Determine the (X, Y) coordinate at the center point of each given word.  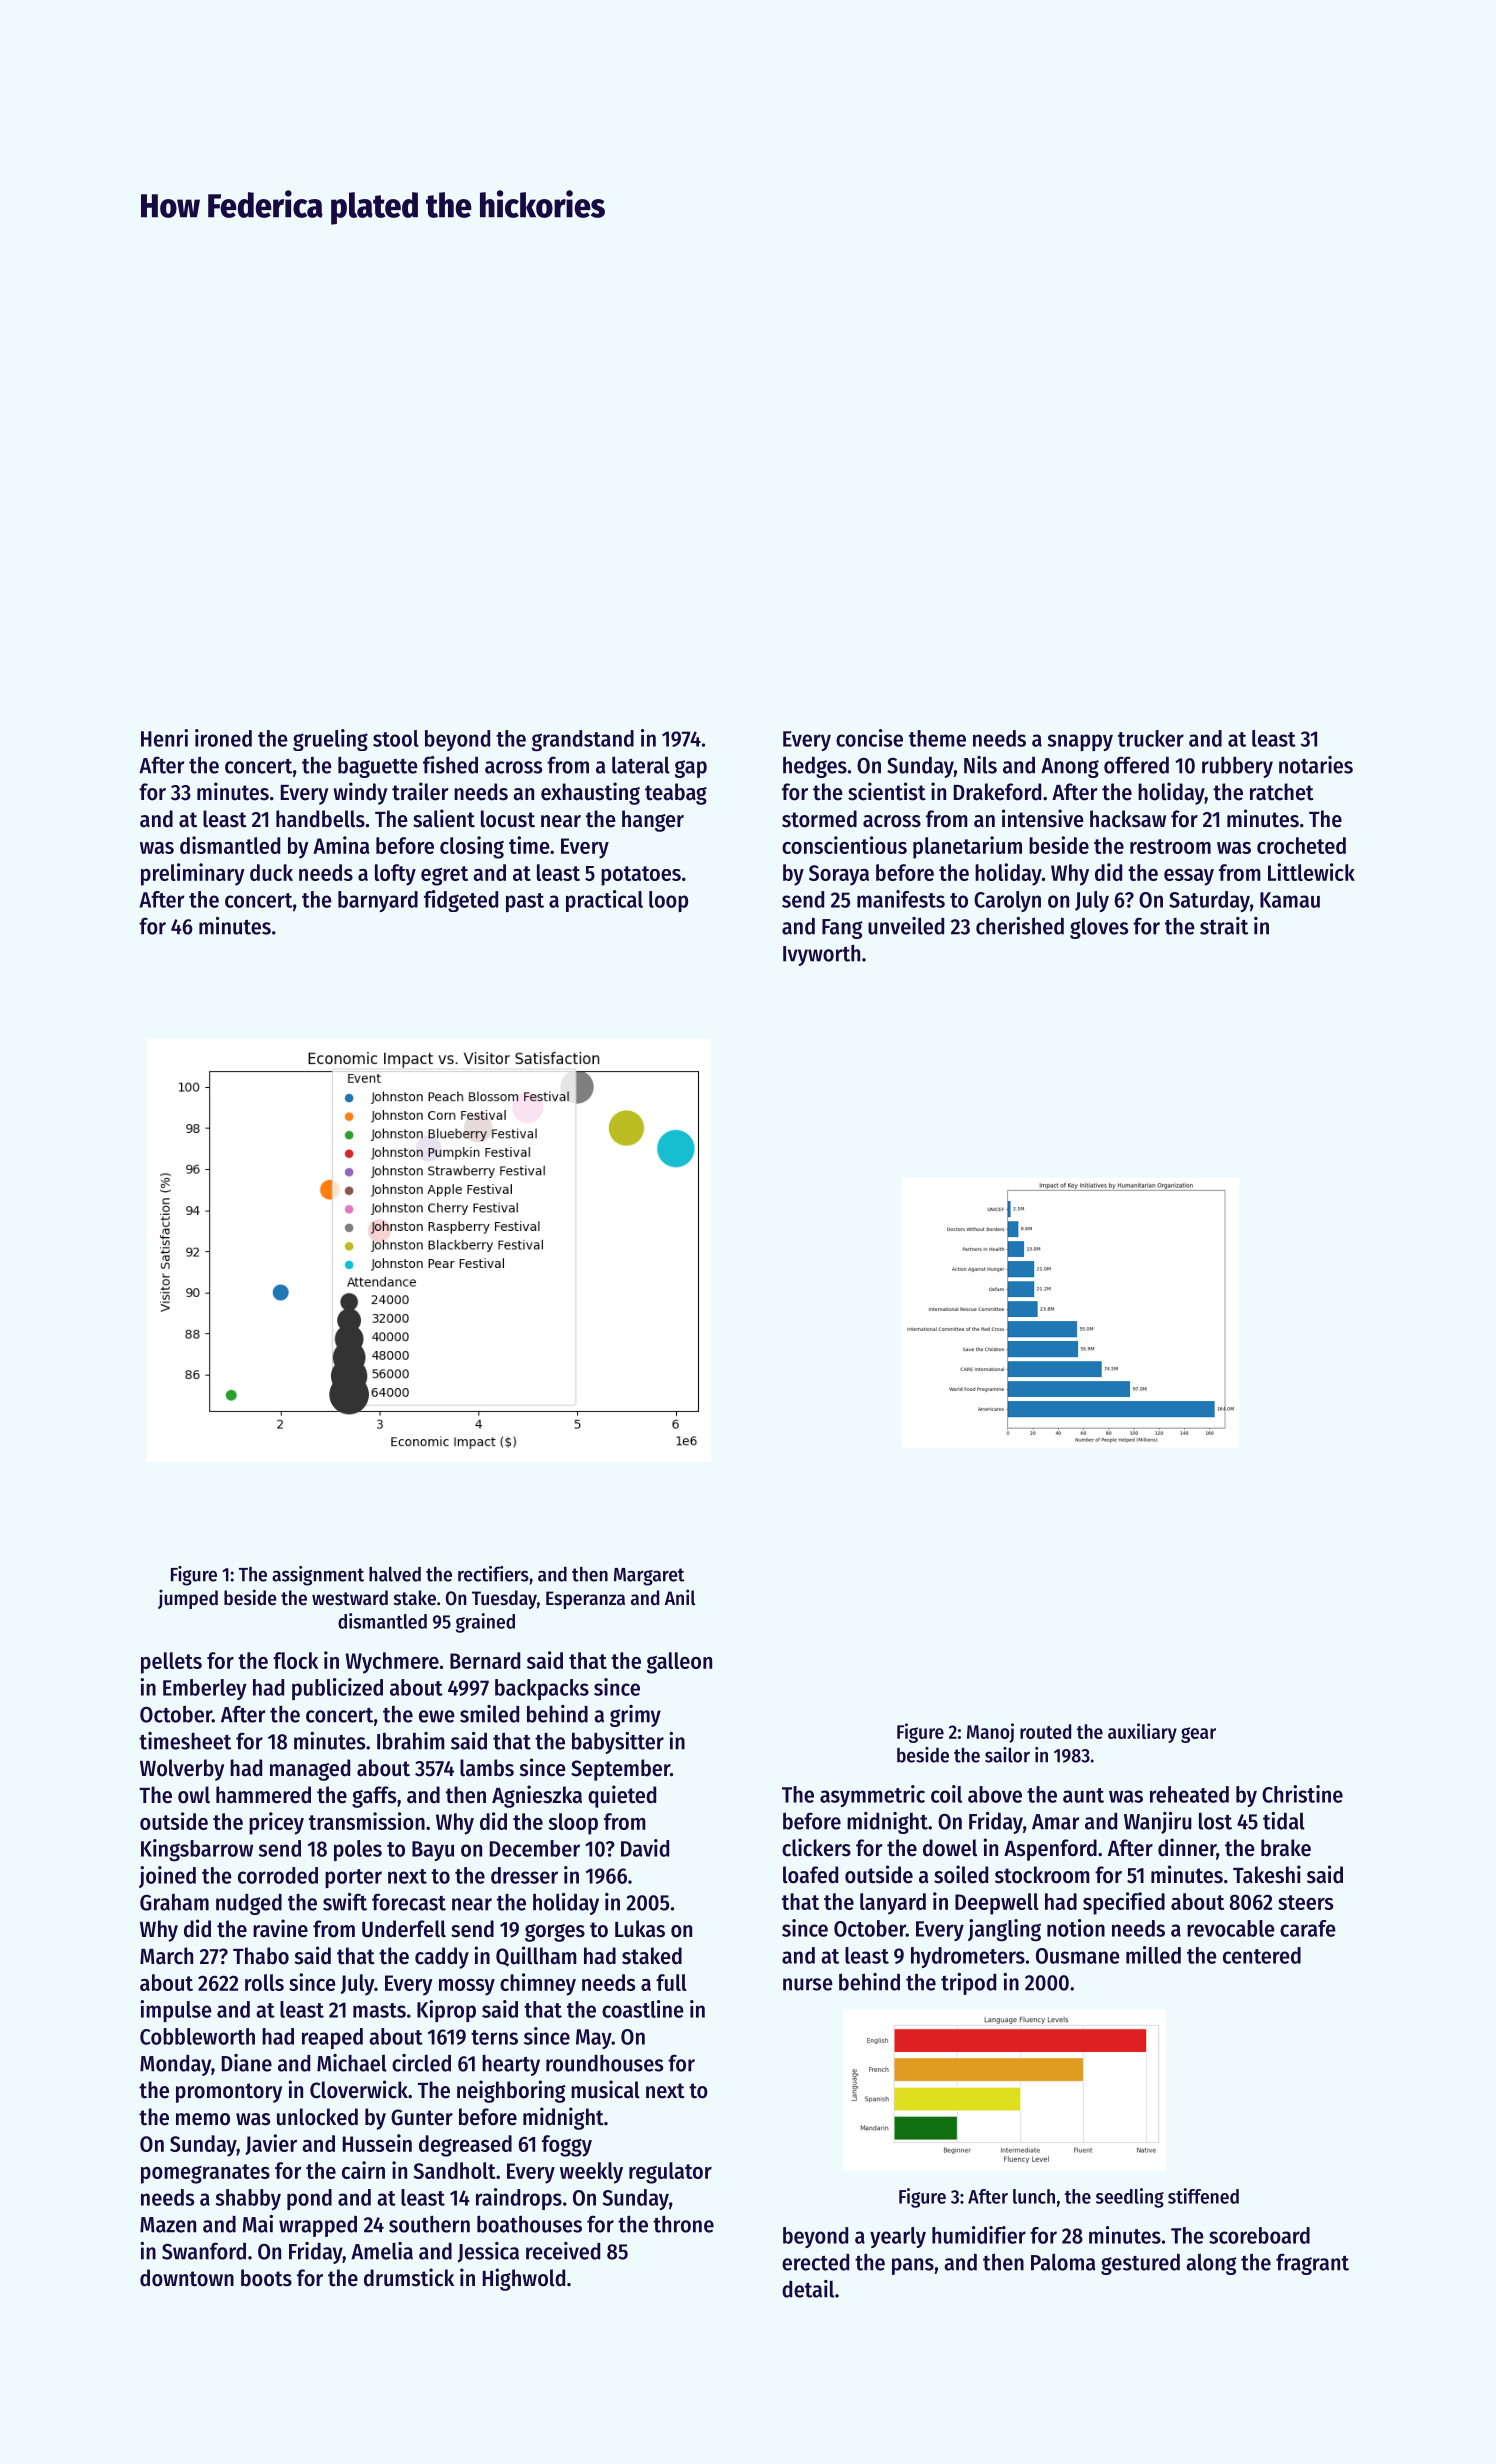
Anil (680, 1597)
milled (1153, 1955)
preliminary (193, 874)
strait (1224, 926)
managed (310, 1770)
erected (815, 2262)
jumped (188, 1599)
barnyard (378, 901)
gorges (555, 1933)
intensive (1043, 818)
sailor (1007, 1755)
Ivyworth (821, 955)
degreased (465, 2146)
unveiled (906, 926)
